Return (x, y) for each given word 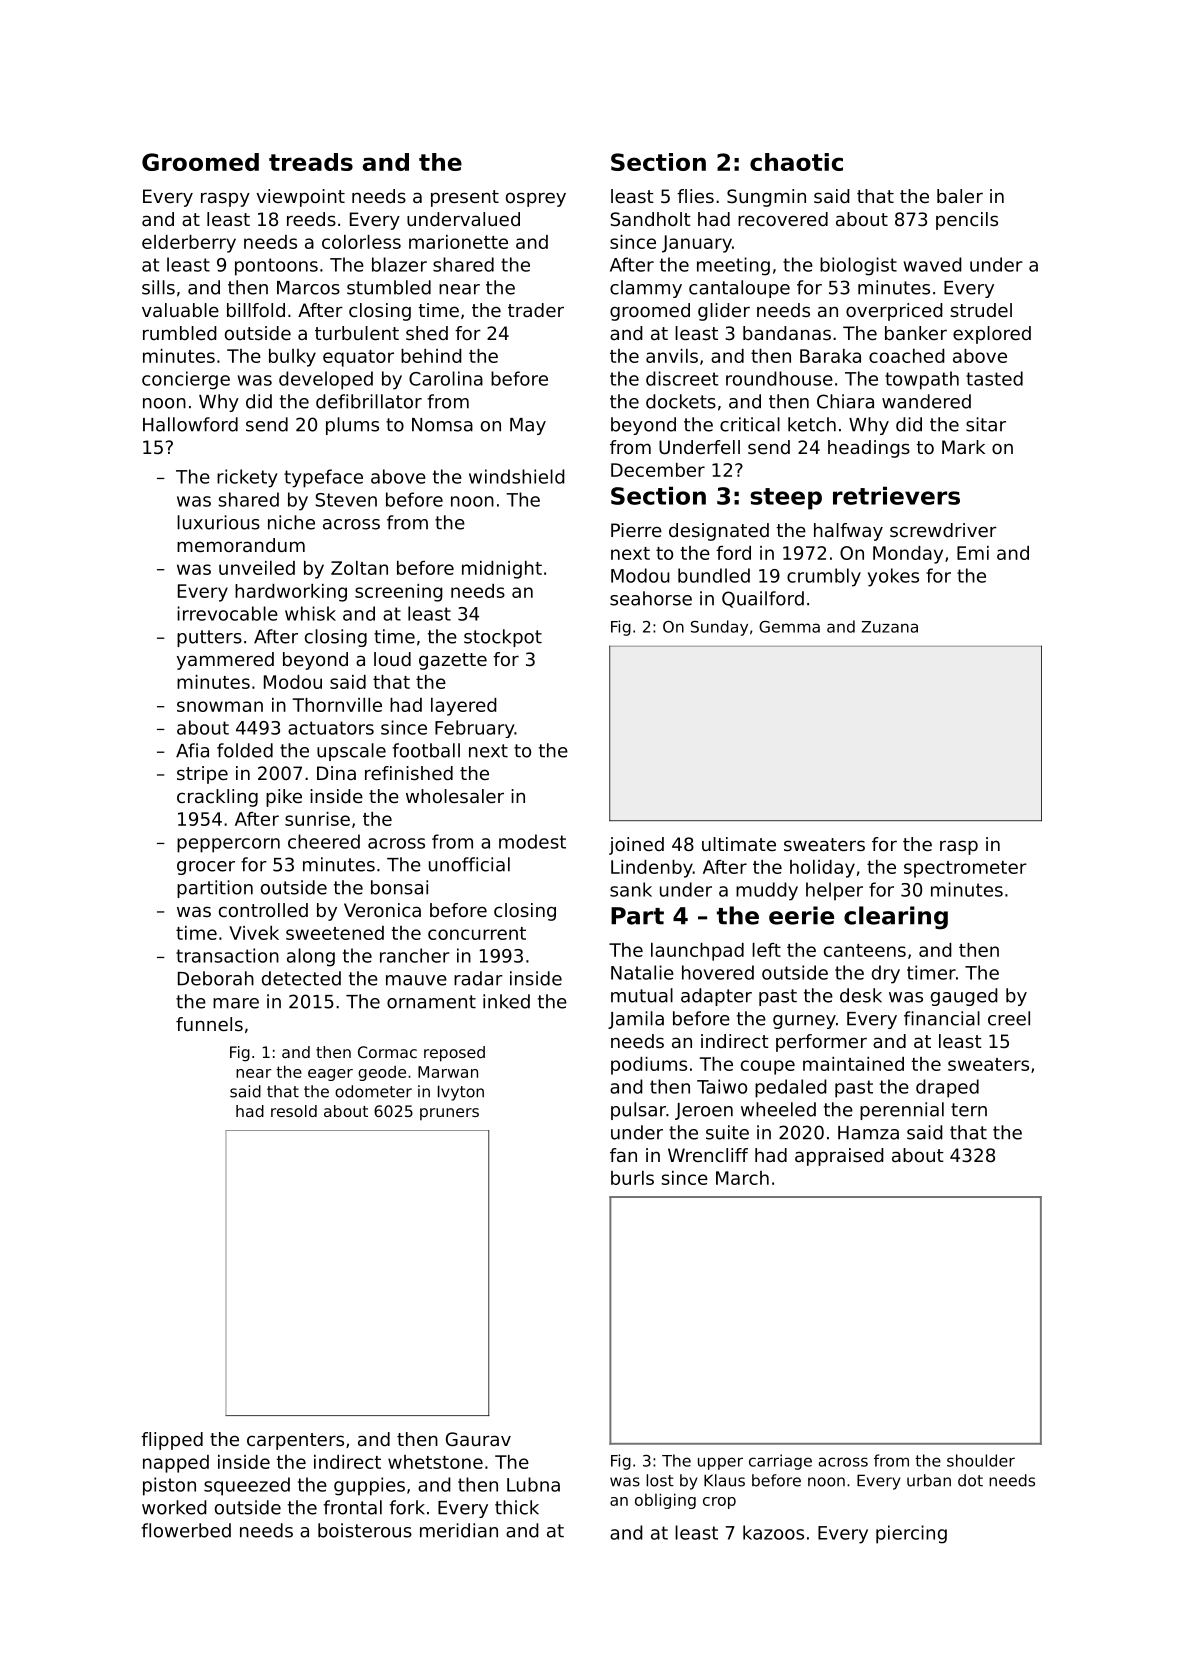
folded (245, 750)
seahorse (651, 598)
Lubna (533, 1484)
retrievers (896, 495)
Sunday (719, 628)
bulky (292, 358)
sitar (986, 424)
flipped (172, 1441)
